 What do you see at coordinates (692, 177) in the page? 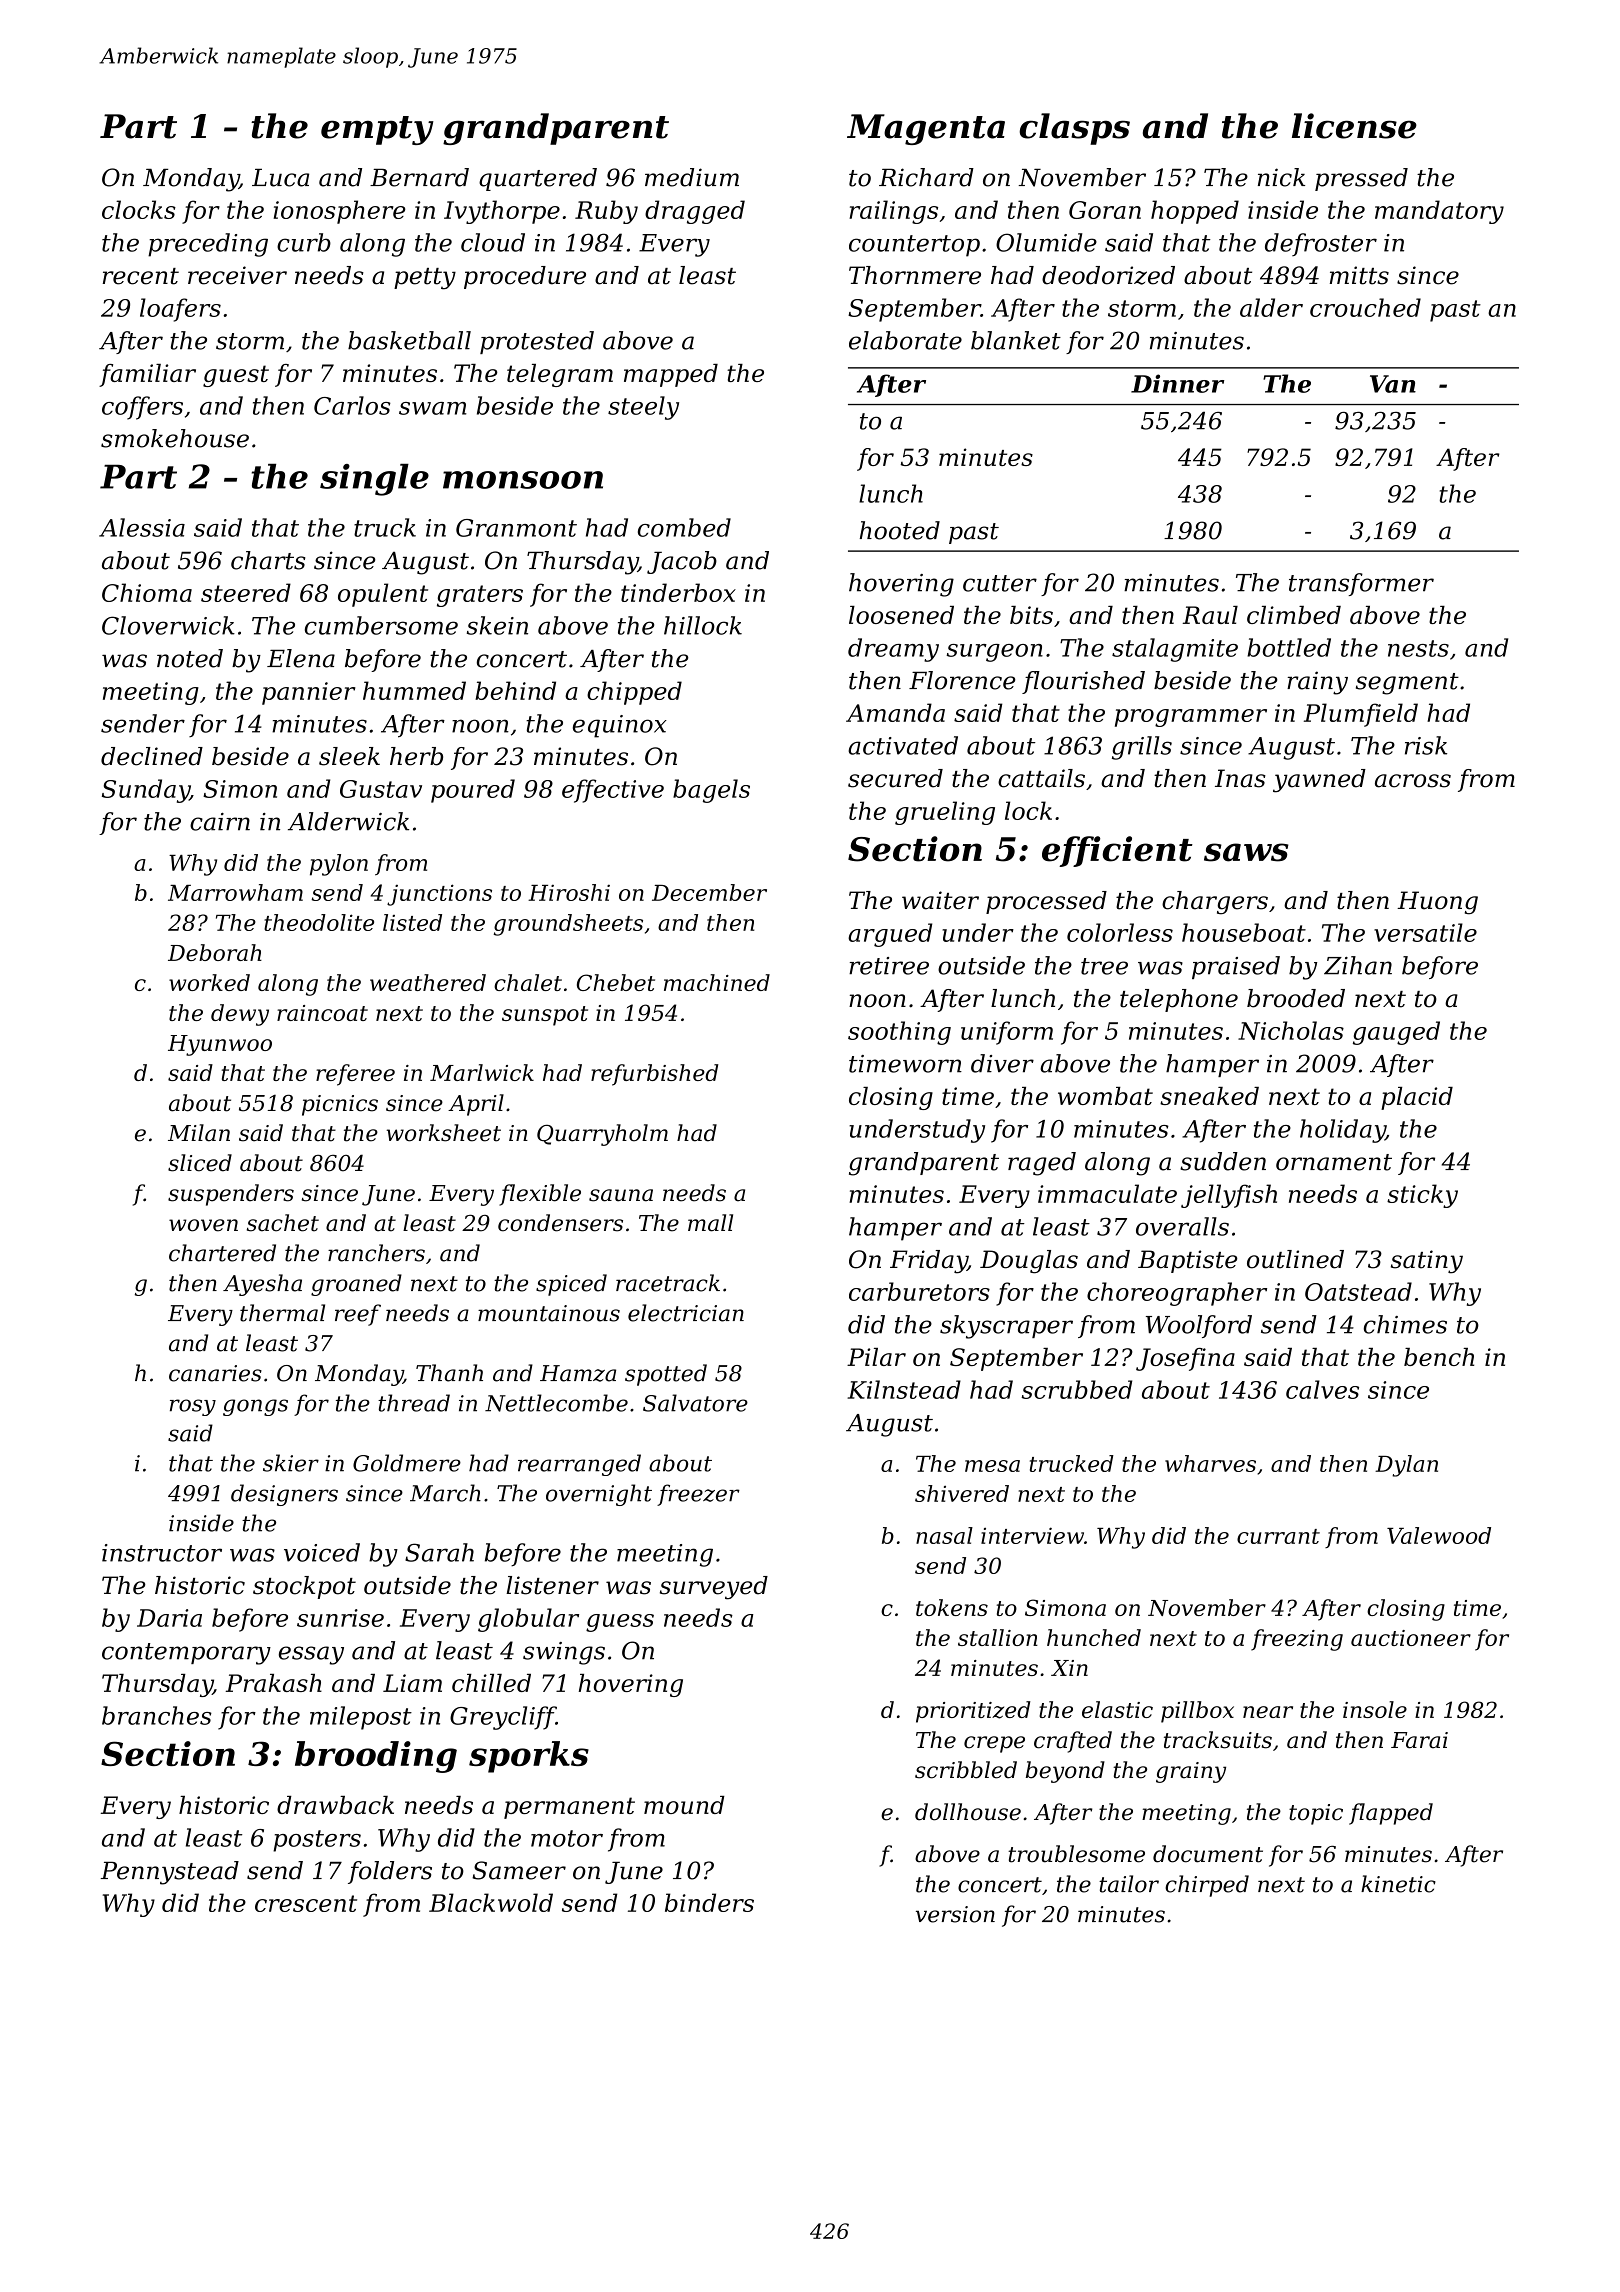
I see `medium` at bounding box center [692, 177].
